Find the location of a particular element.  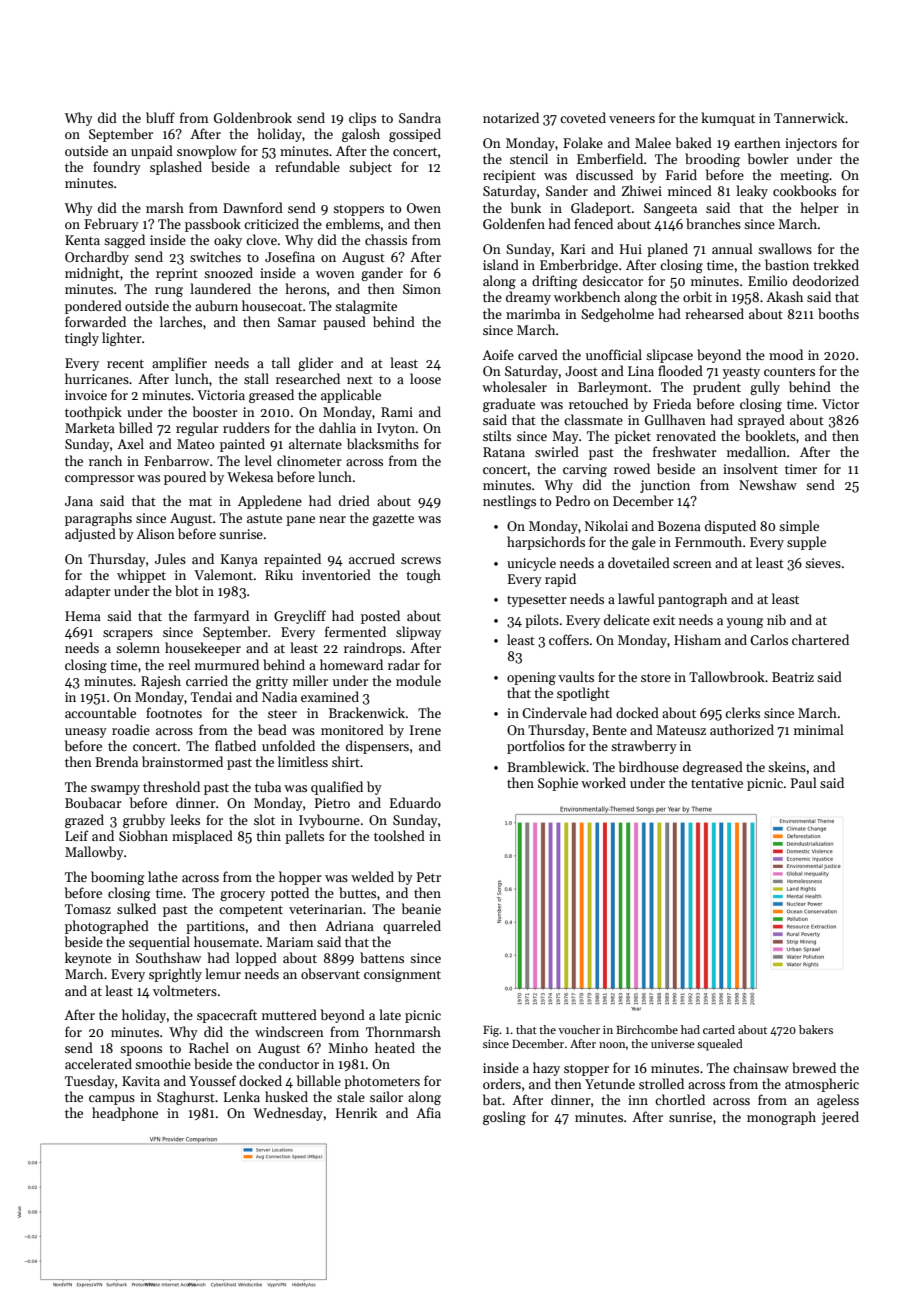

orbit is located at coordinates (697, 296).
